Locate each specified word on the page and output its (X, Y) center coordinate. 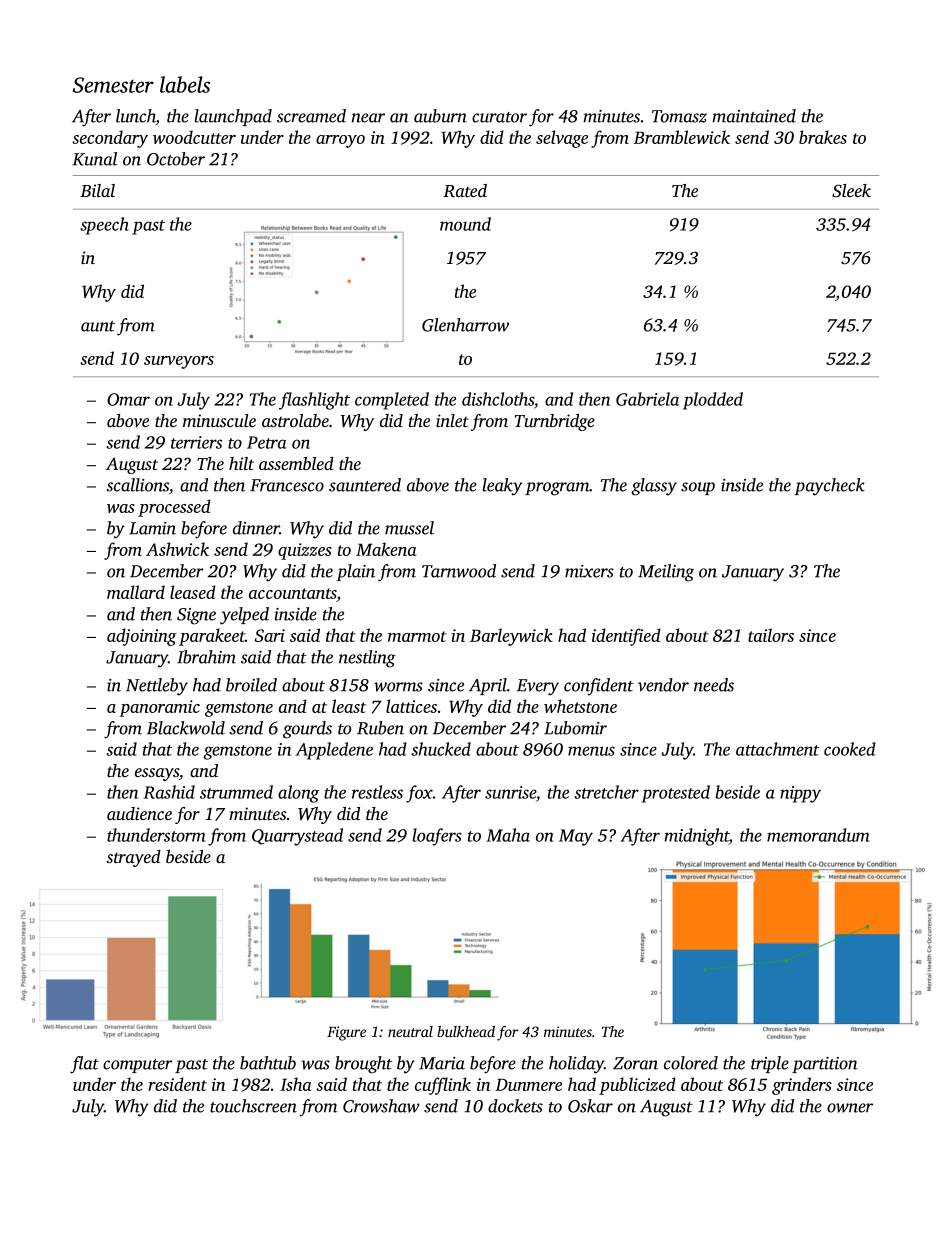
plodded (713, 401)
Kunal (94, 159)
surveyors (179, 362)
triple (770, 1064)
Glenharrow (465, 325)
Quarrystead (297, 837)
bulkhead (466, 1031)
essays (157, 774)
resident (177, 1084)
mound (465, 224)
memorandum (818, 835)
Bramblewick (682, 137)
